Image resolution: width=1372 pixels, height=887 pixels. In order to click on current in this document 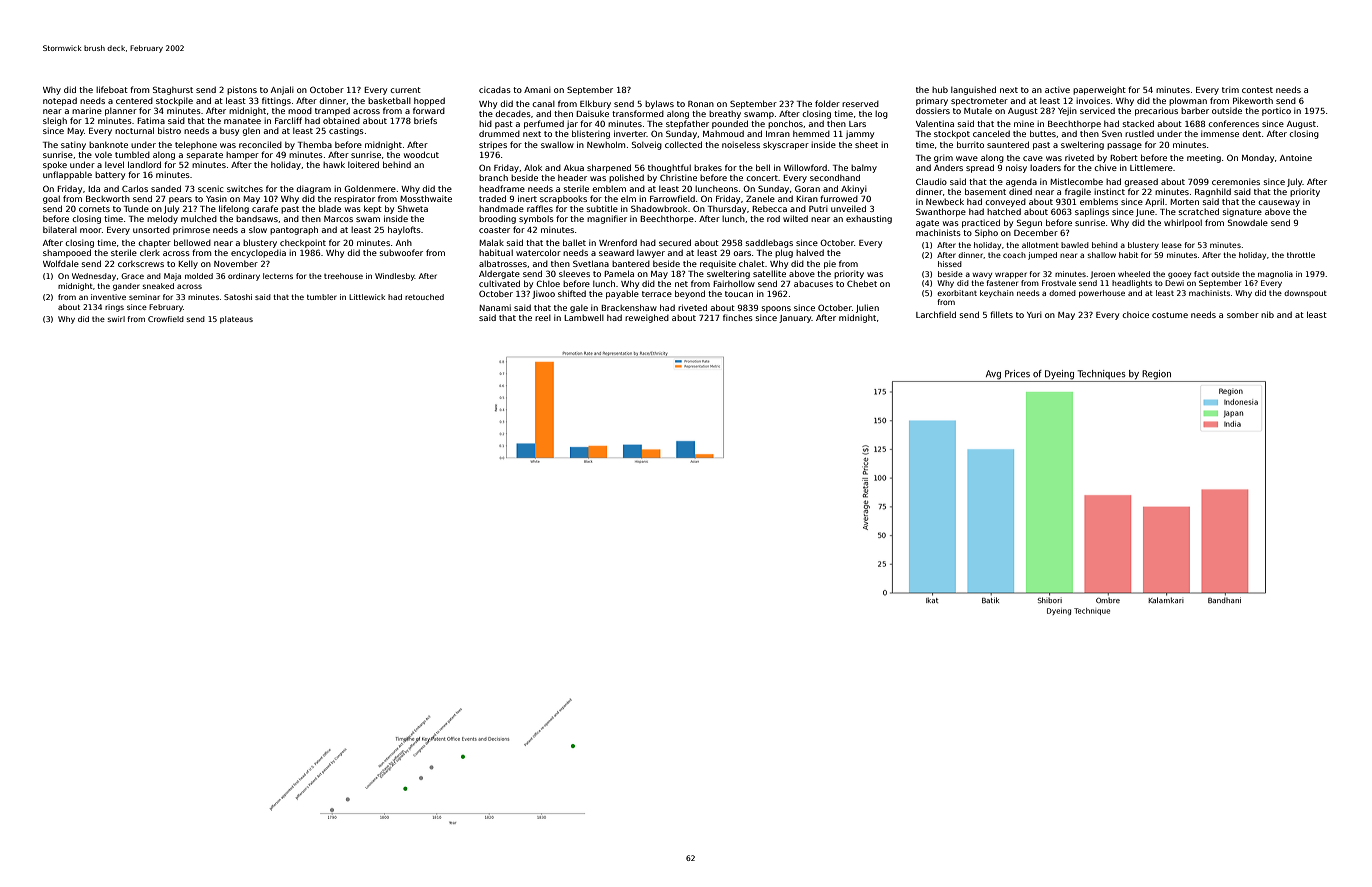, I will do `click(405, 90)`.
